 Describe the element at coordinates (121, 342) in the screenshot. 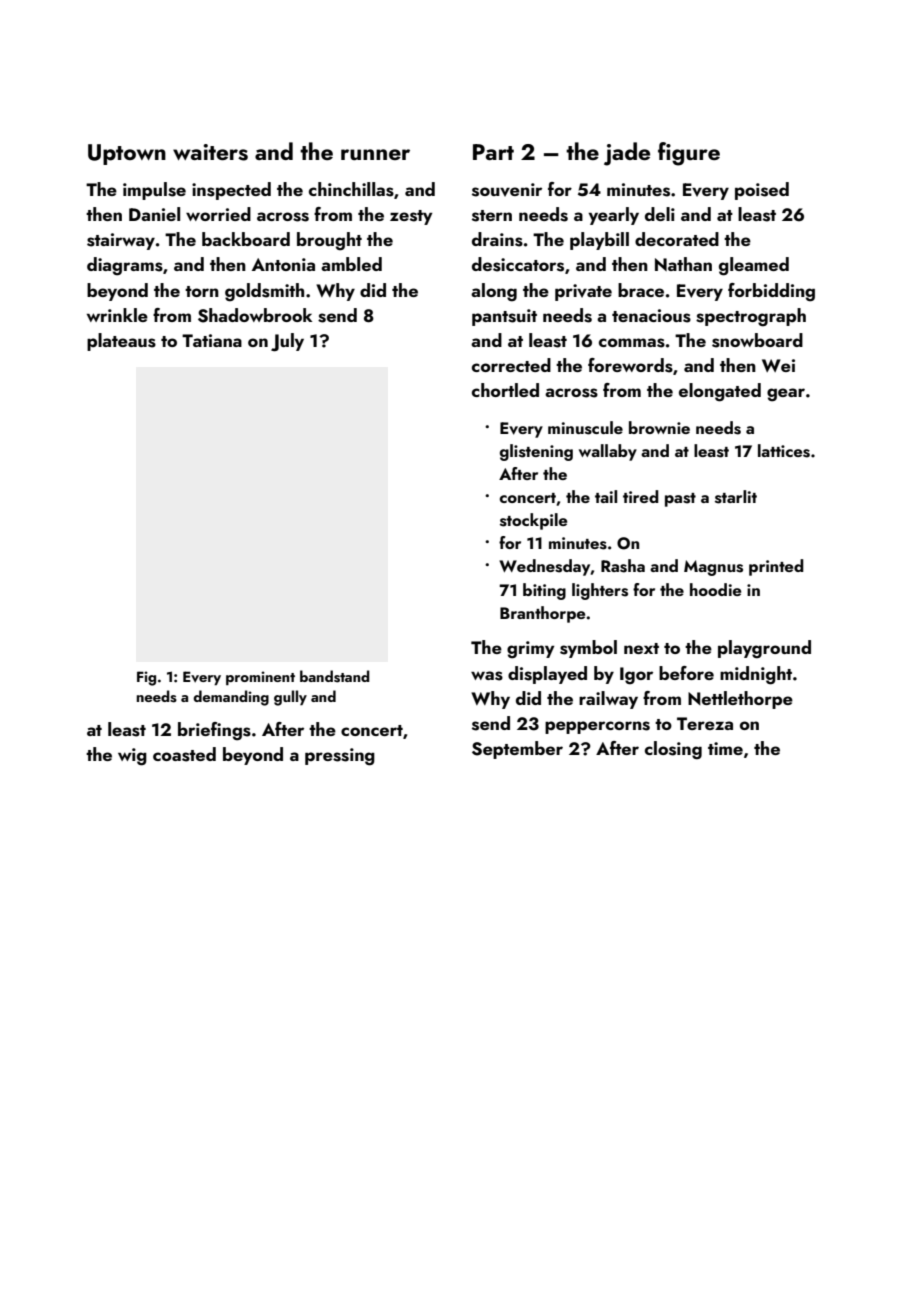

I see `plateaus` at that location.
